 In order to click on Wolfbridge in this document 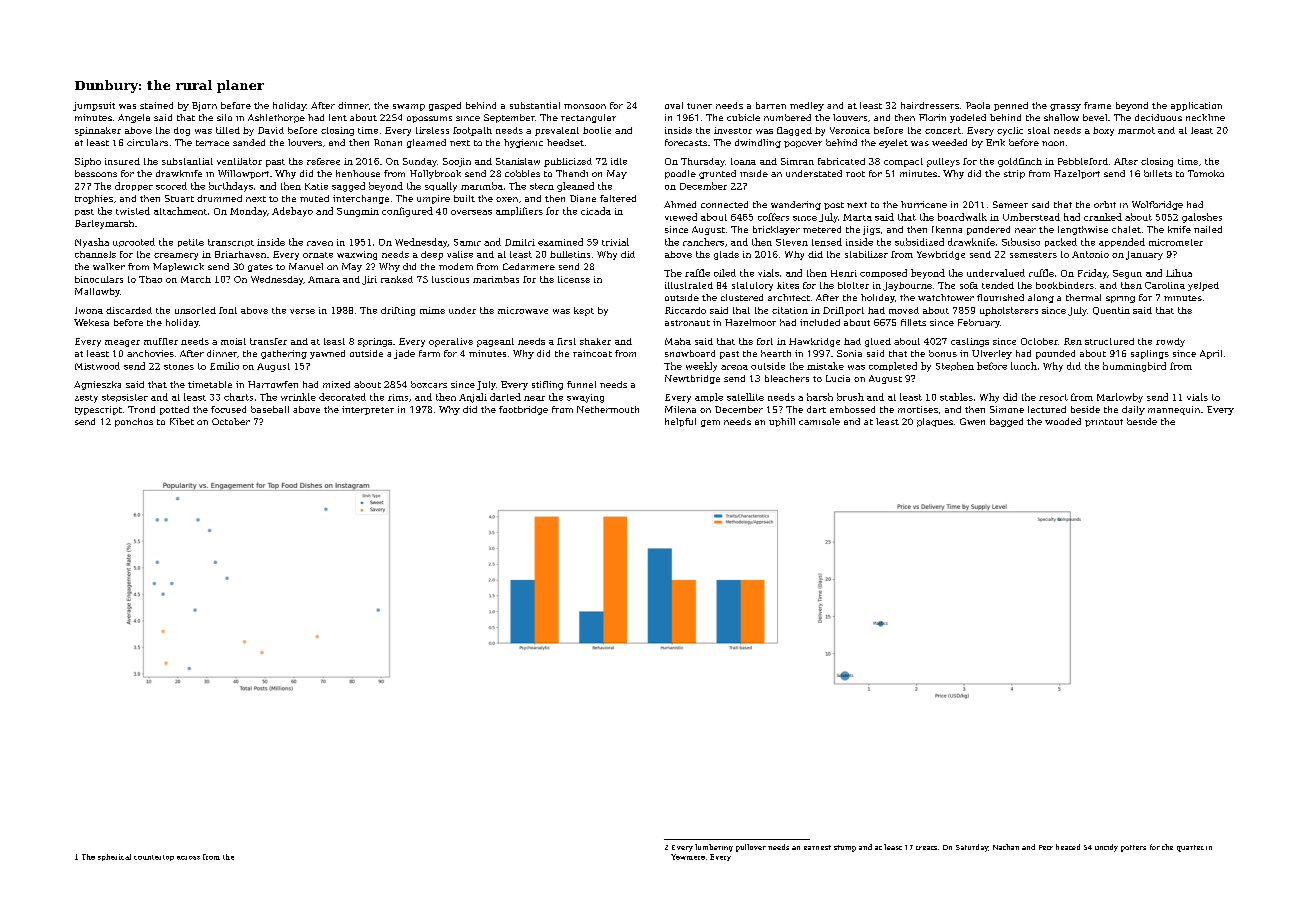, I will do `click(1157, 205)`.
